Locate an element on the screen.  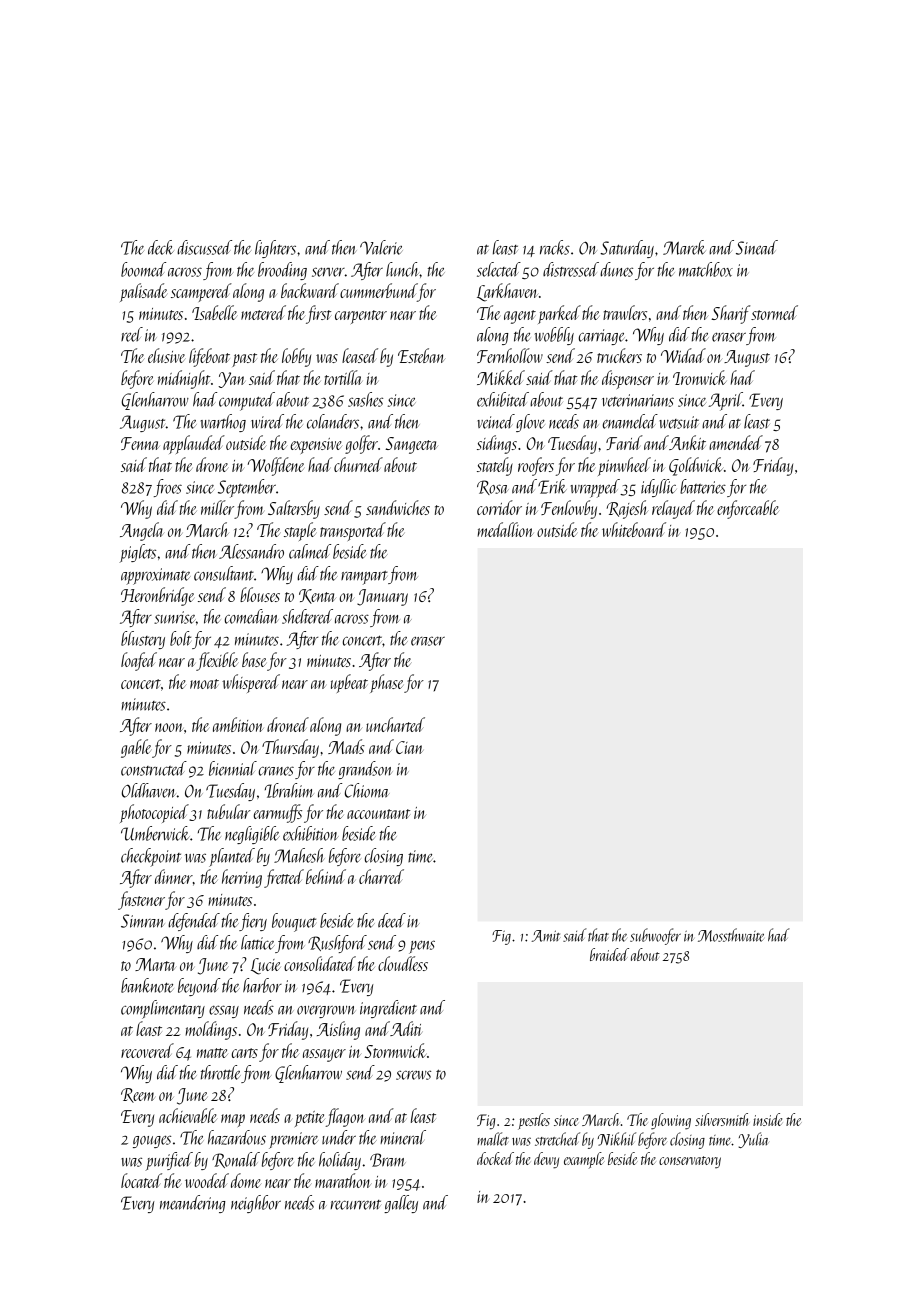
wooded is located at coordinates (207, 1180).
